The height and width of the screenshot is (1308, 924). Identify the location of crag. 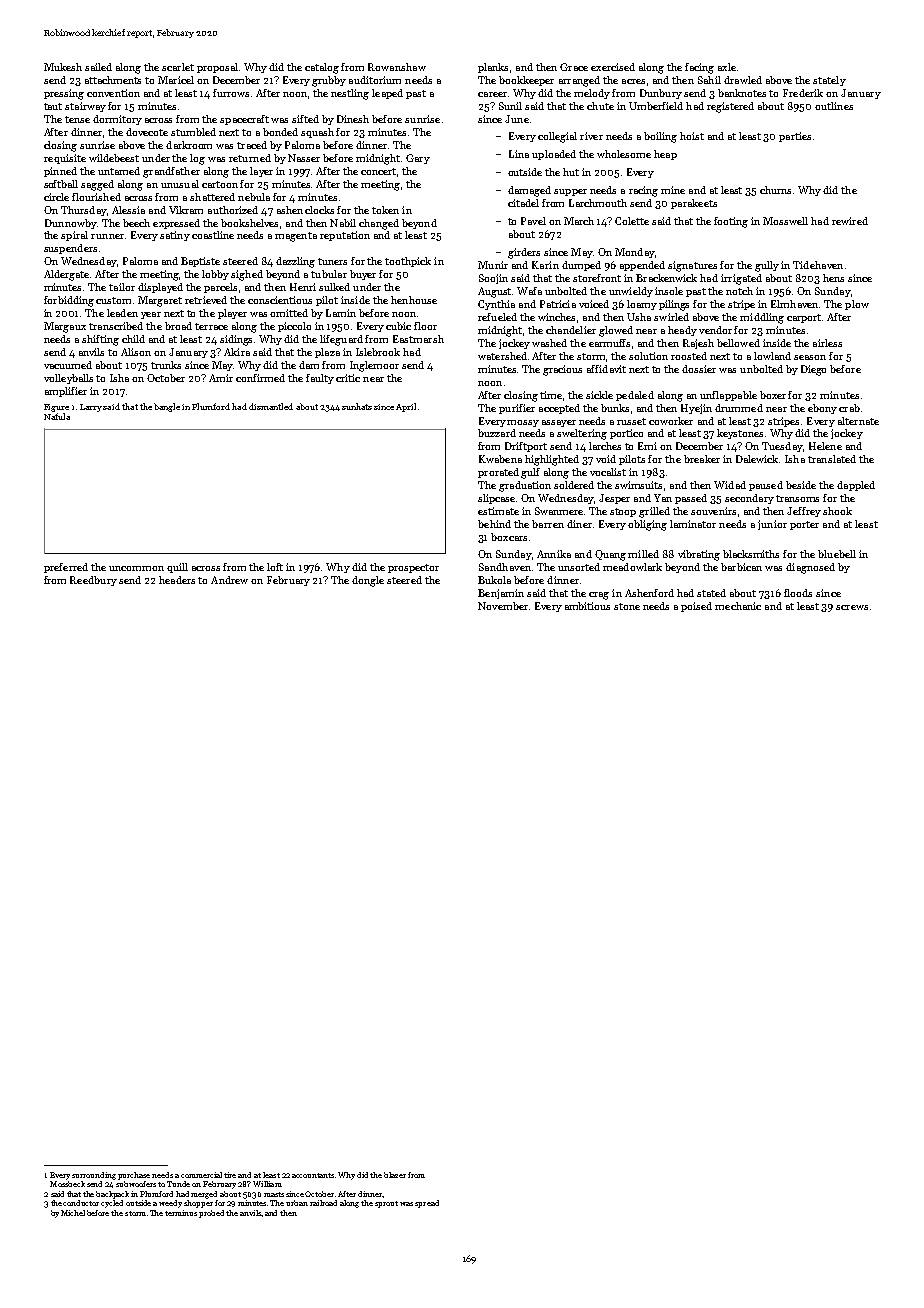
(599, 596).
